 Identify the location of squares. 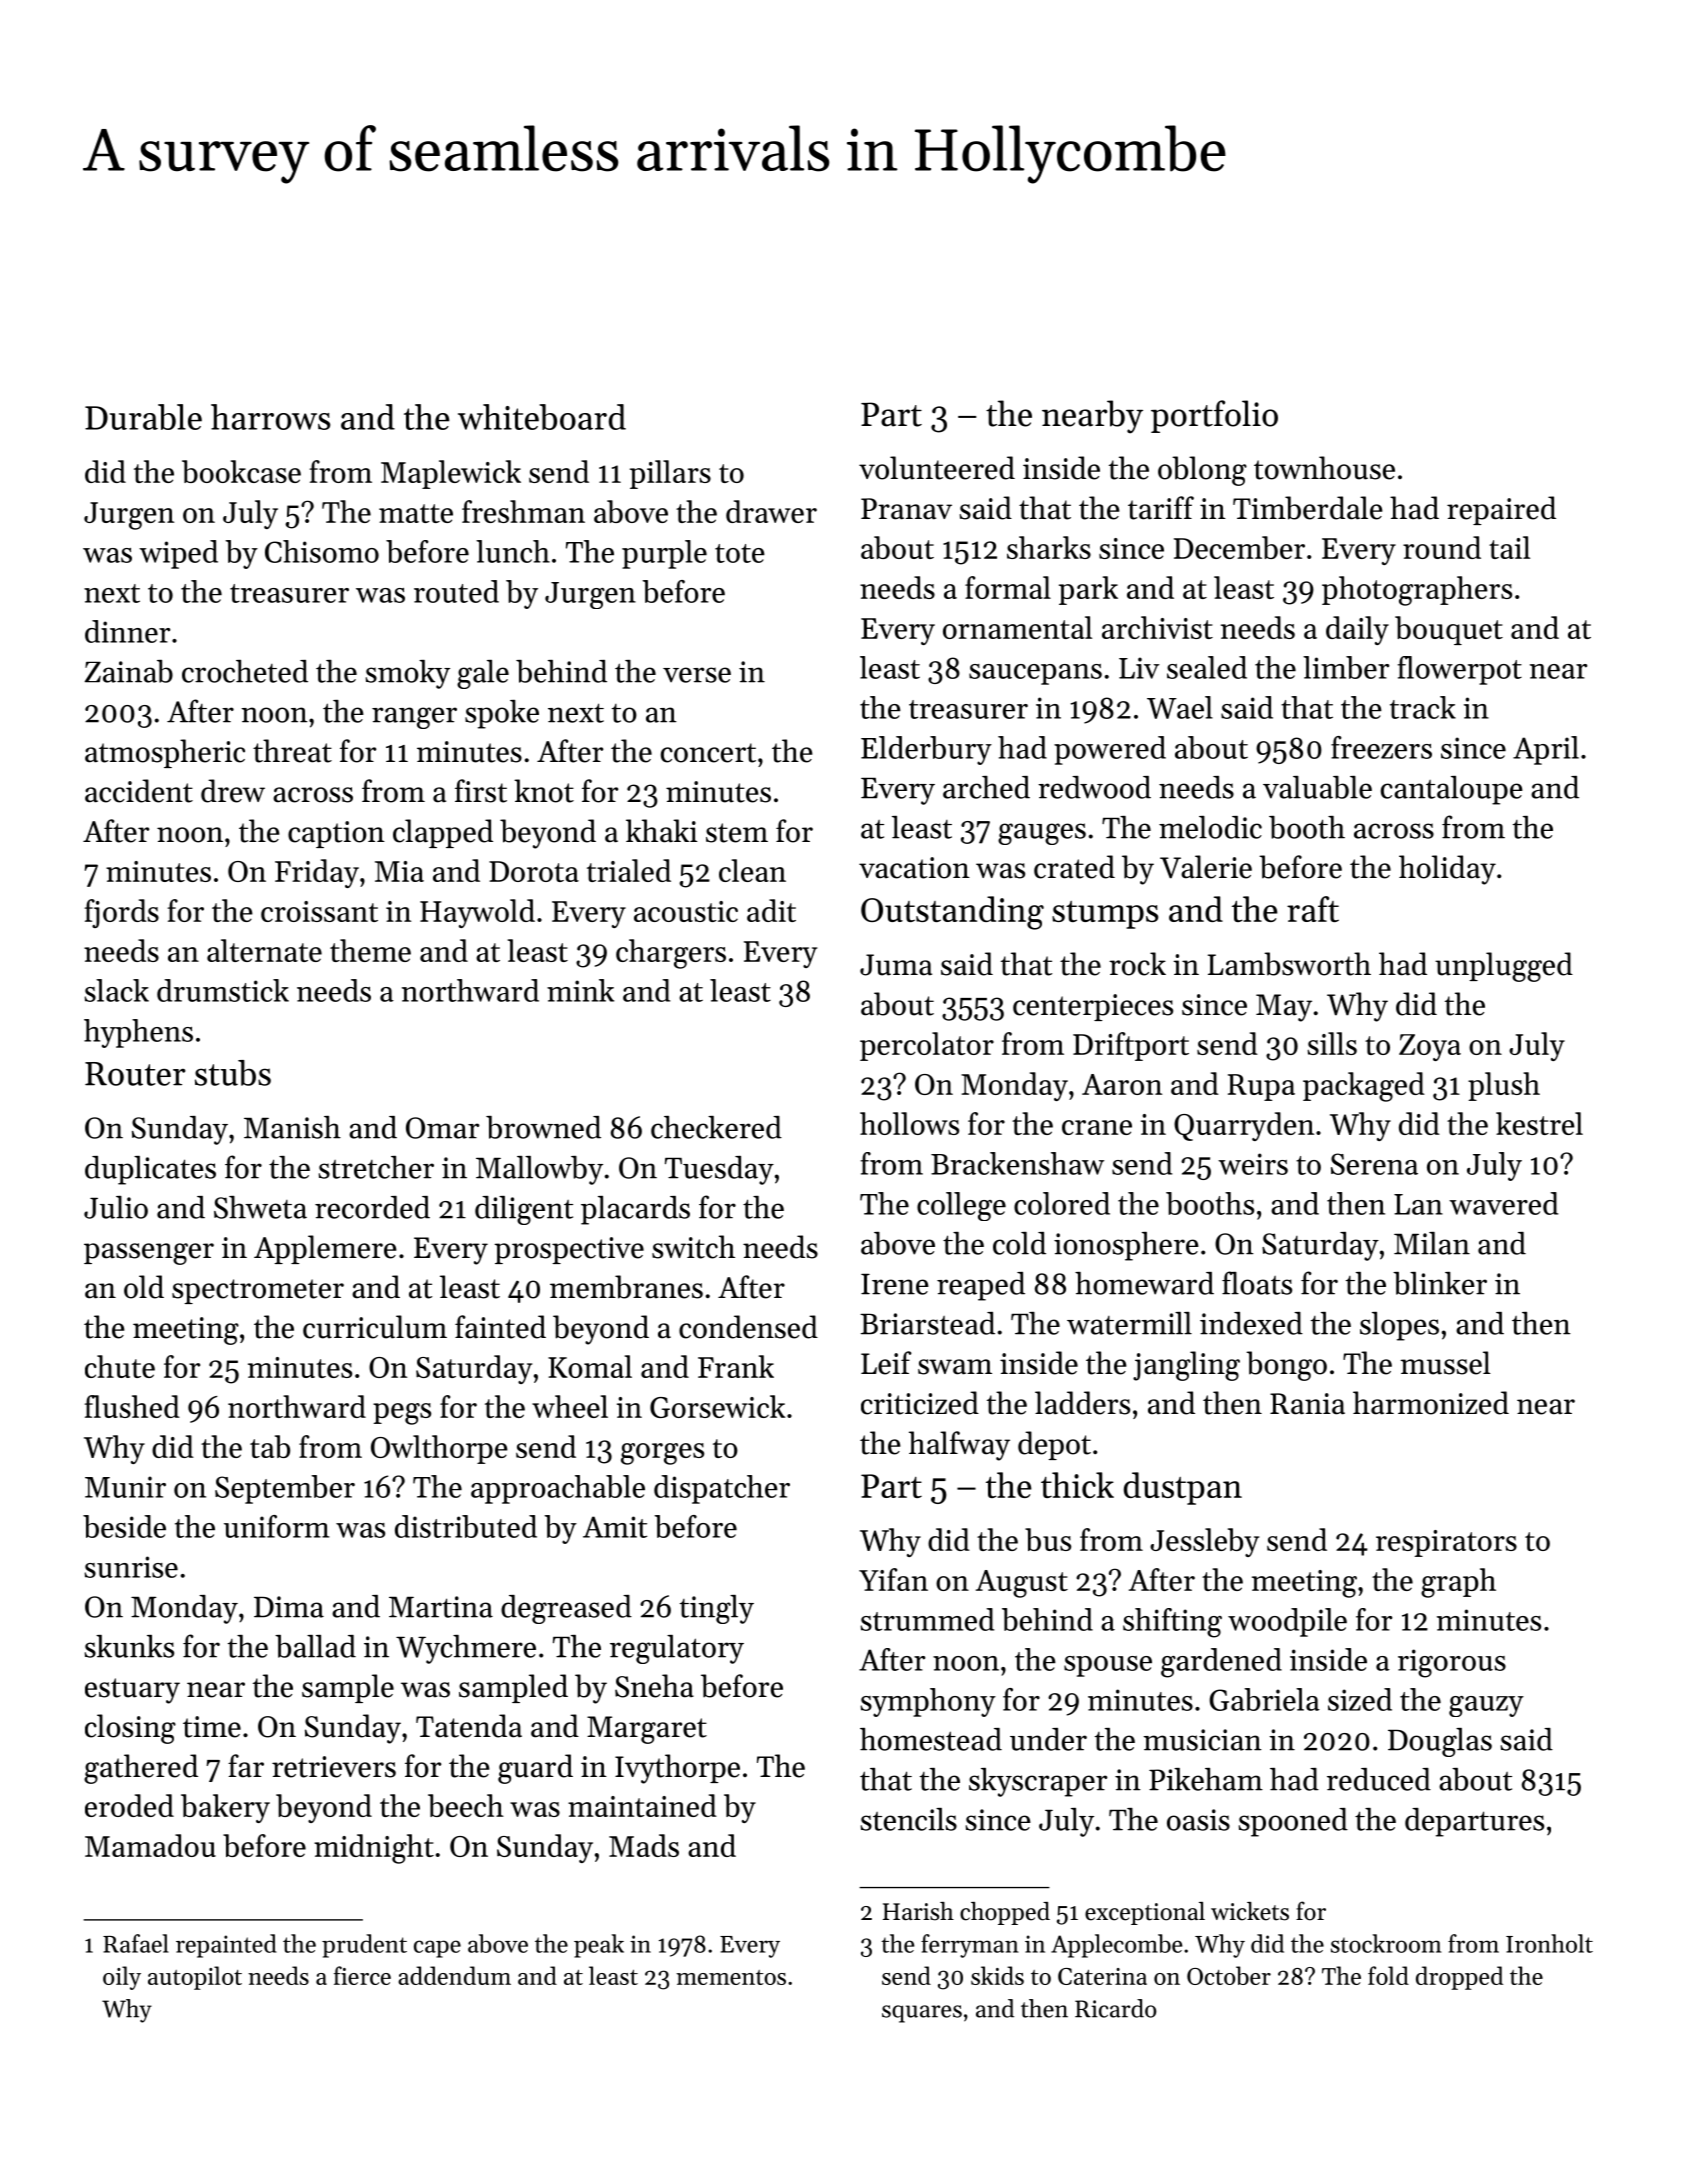
(922, 2014).
